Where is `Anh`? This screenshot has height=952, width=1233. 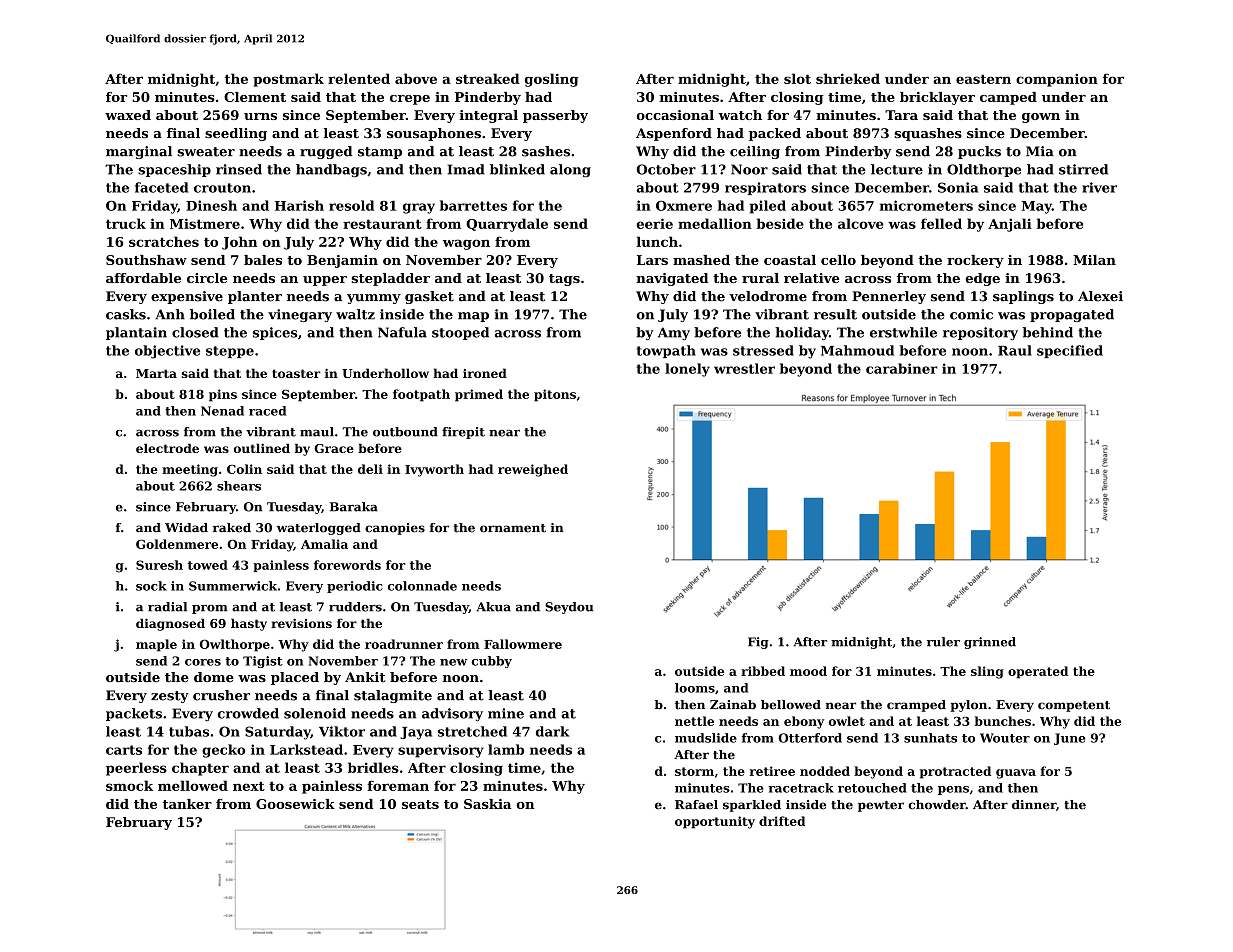
Anh is located at coordinates (170, 314).
